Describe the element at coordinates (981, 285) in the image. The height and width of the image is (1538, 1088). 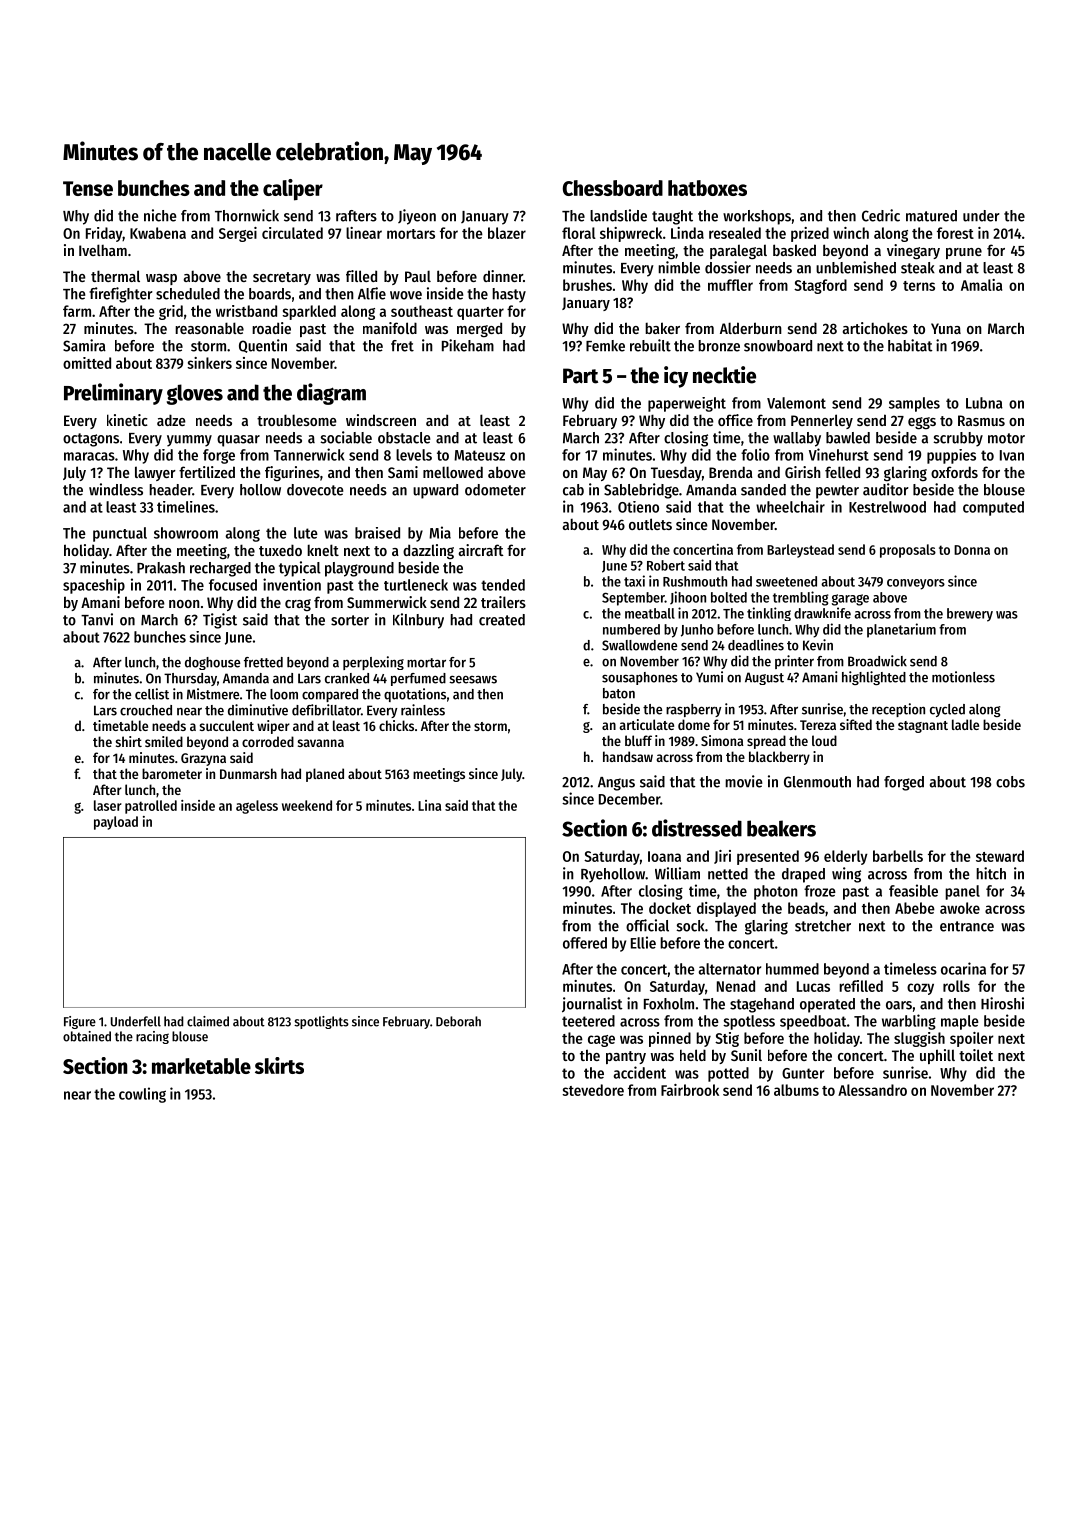
I see `Amalia` at that location.
